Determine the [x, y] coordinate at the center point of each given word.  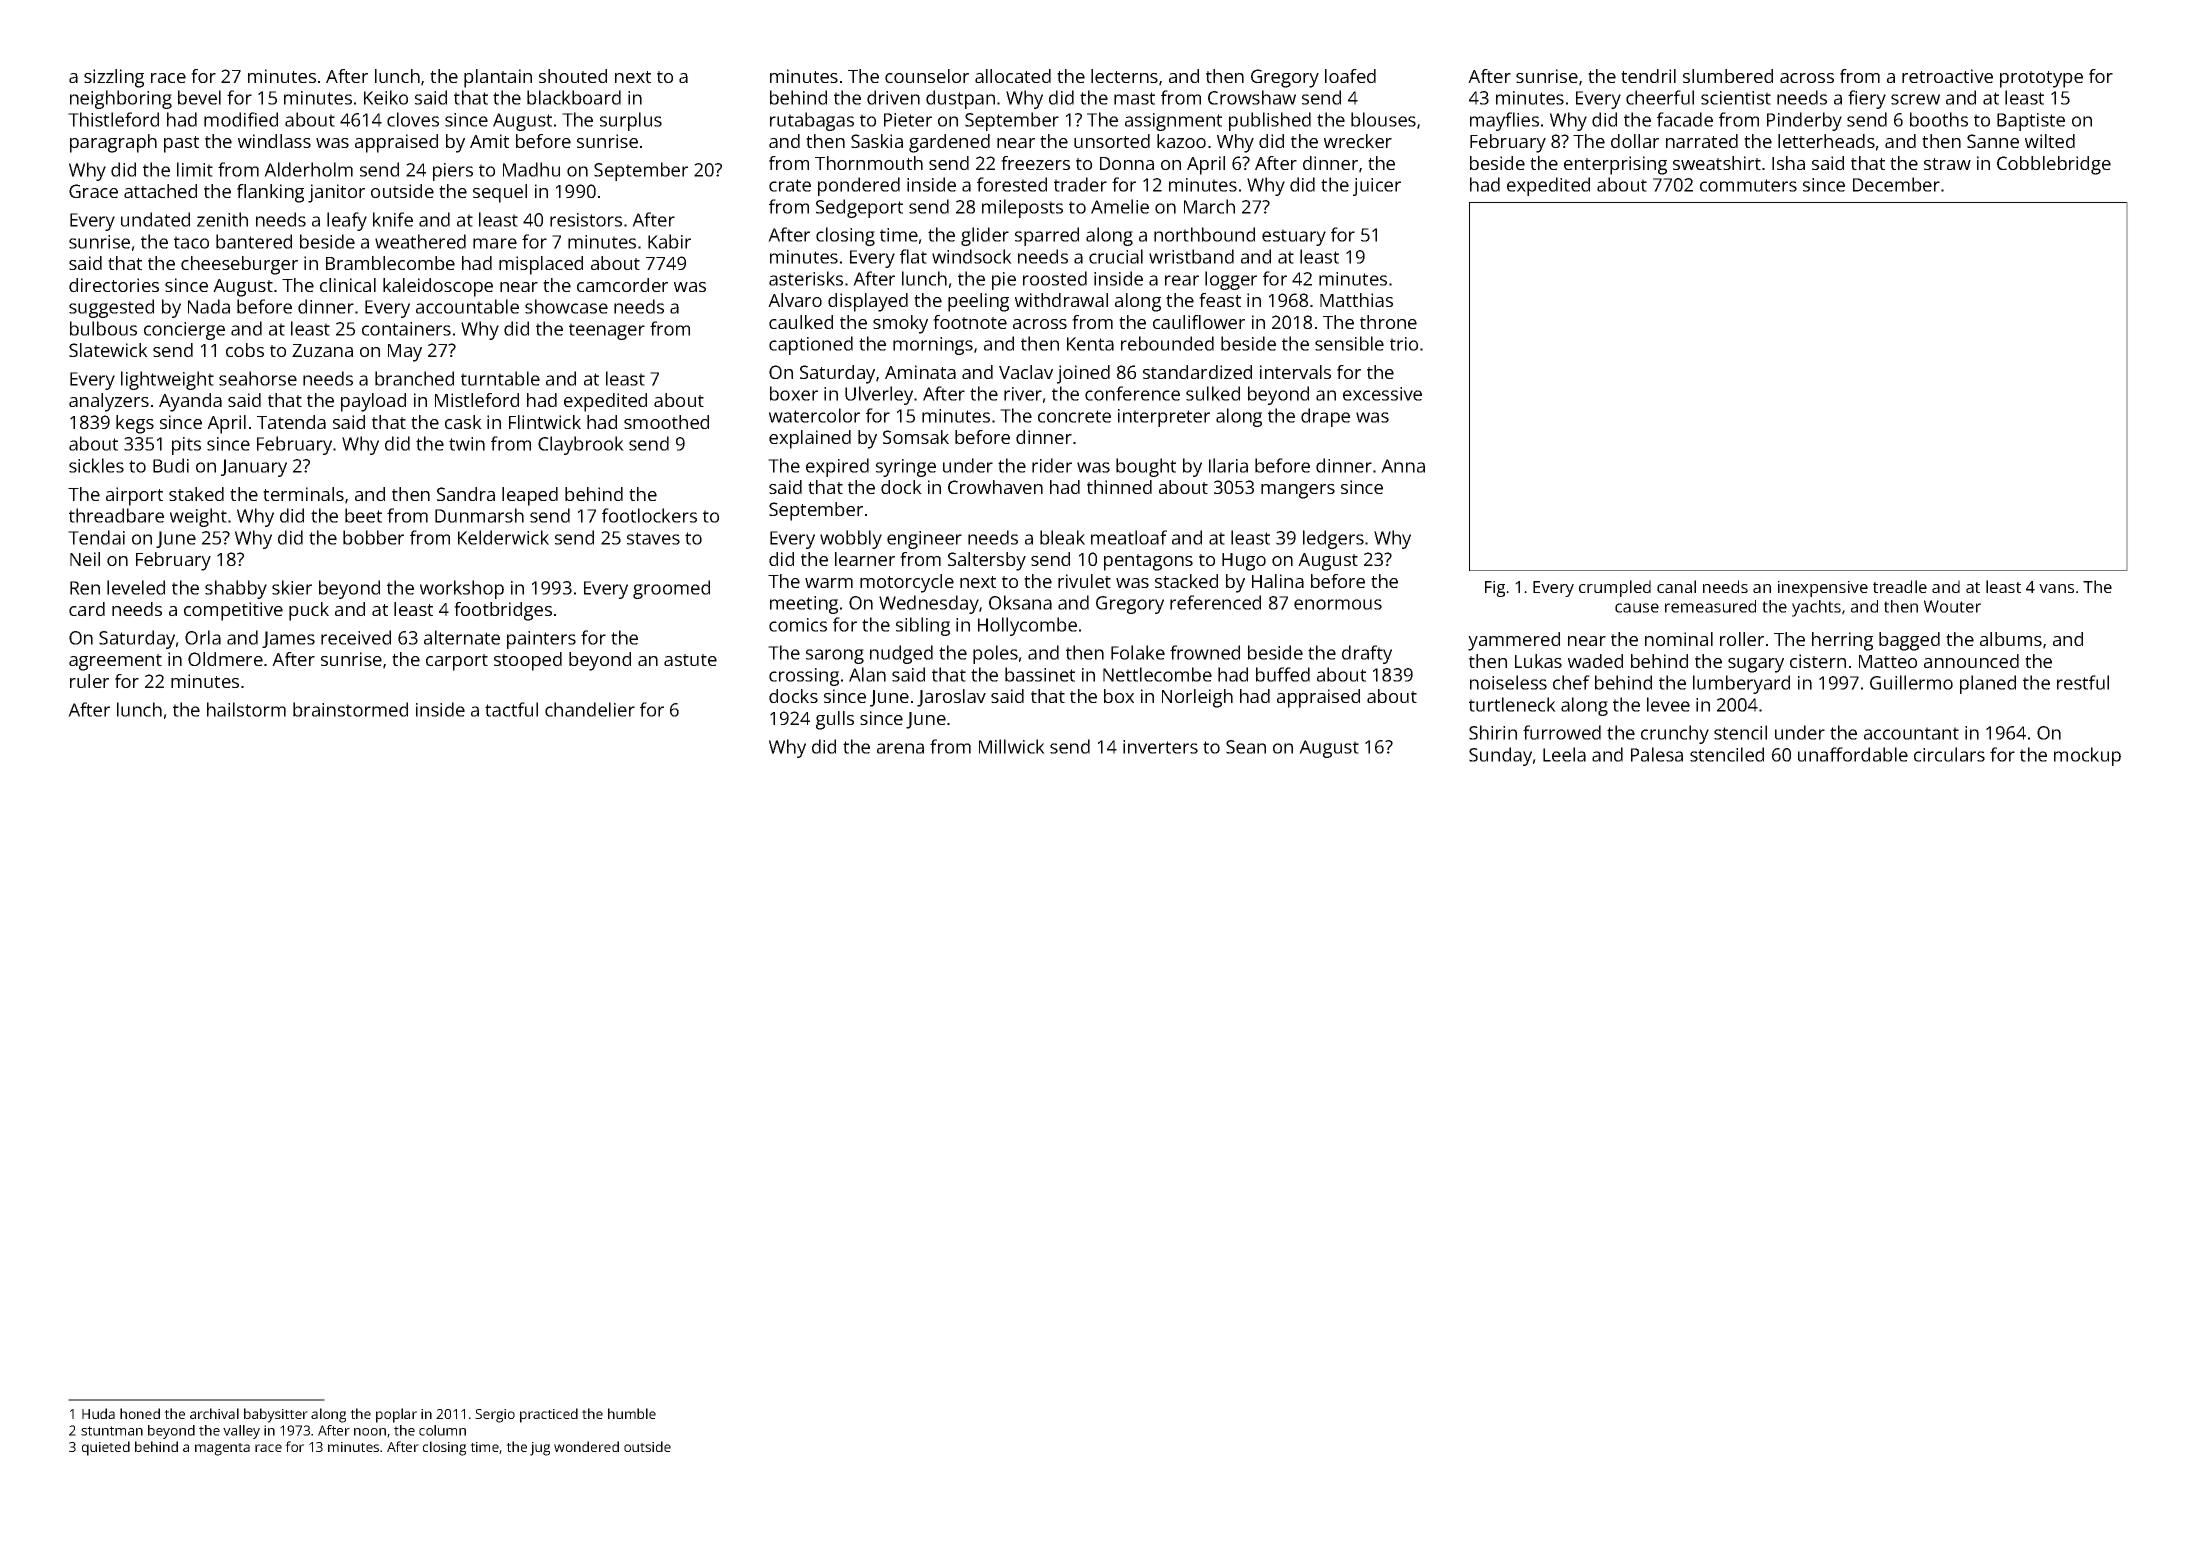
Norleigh [1197, 698]
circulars [1949, 754]
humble [632, 1413]
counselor [927, 76]
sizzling [114, 78]
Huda [98, 1413]
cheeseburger [239, 265]
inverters [1160, 747]
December [1896, 184]
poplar [396, 1415]
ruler [89, 681]
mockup [2087, 756]
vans [2056, 588]
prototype [2041, 79]
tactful [511, 709]
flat [913, 256]
